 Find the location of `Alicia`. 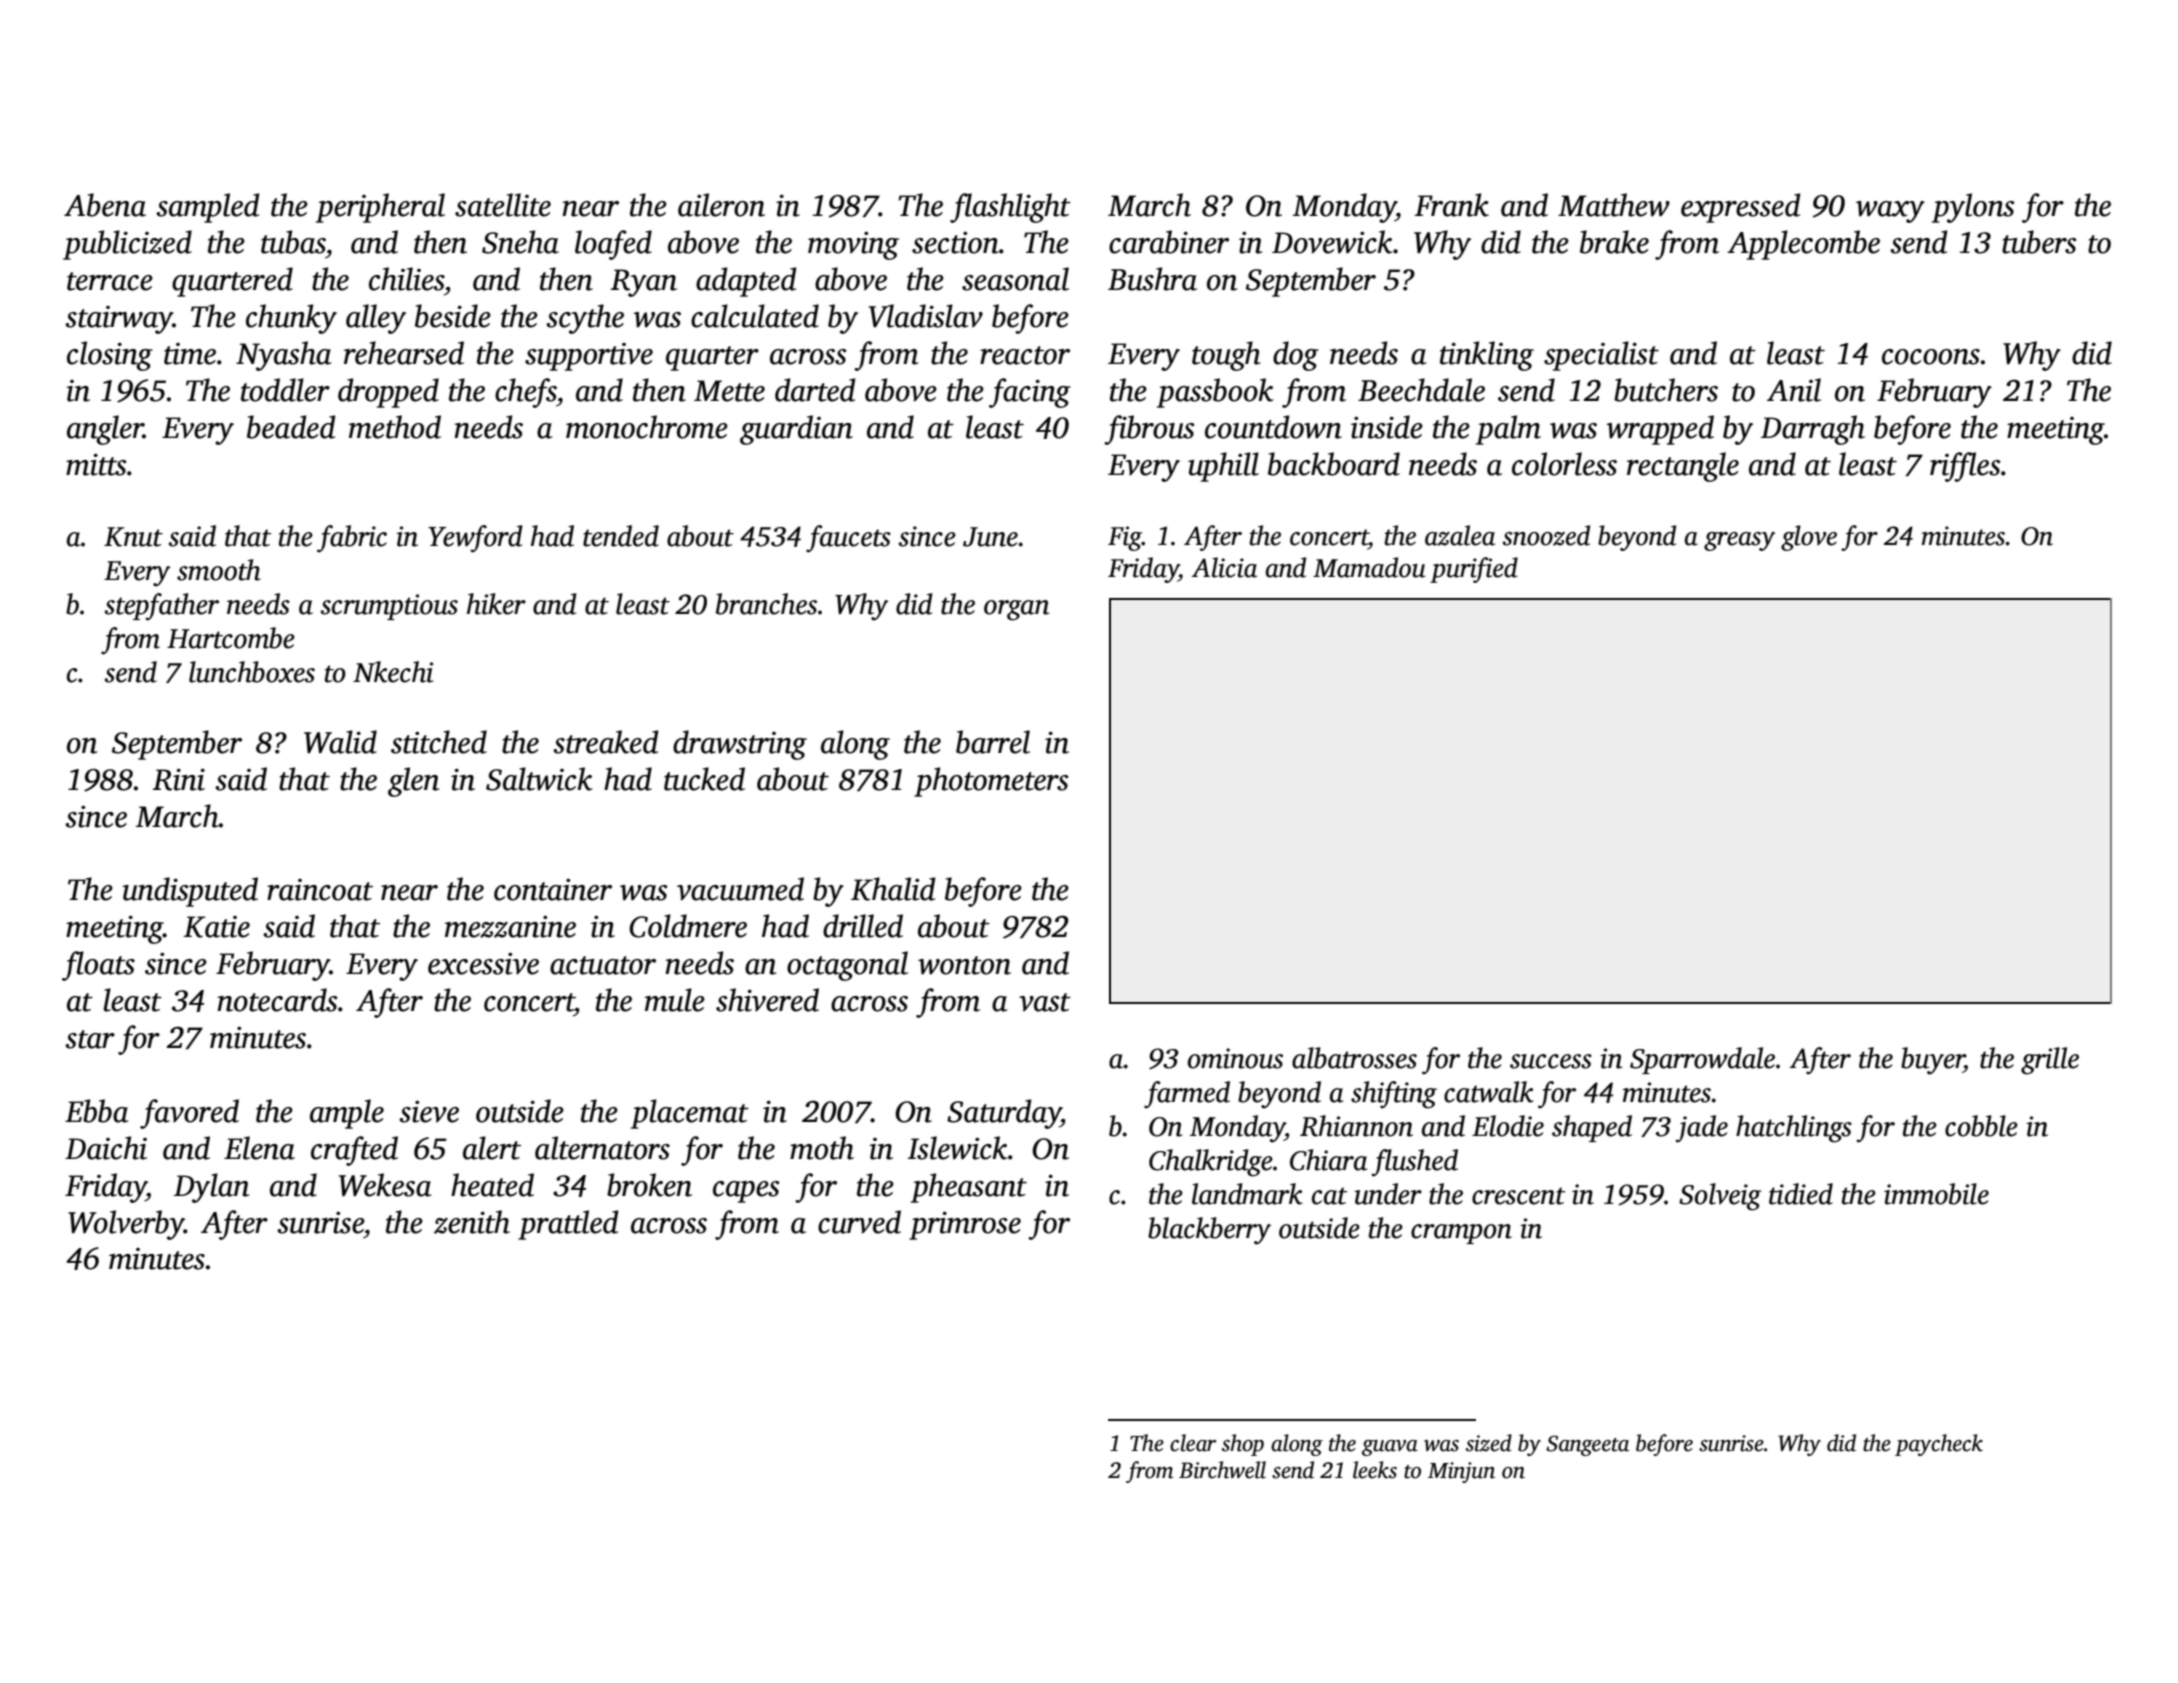

Alicia is located at coordinates (1224, 567).
